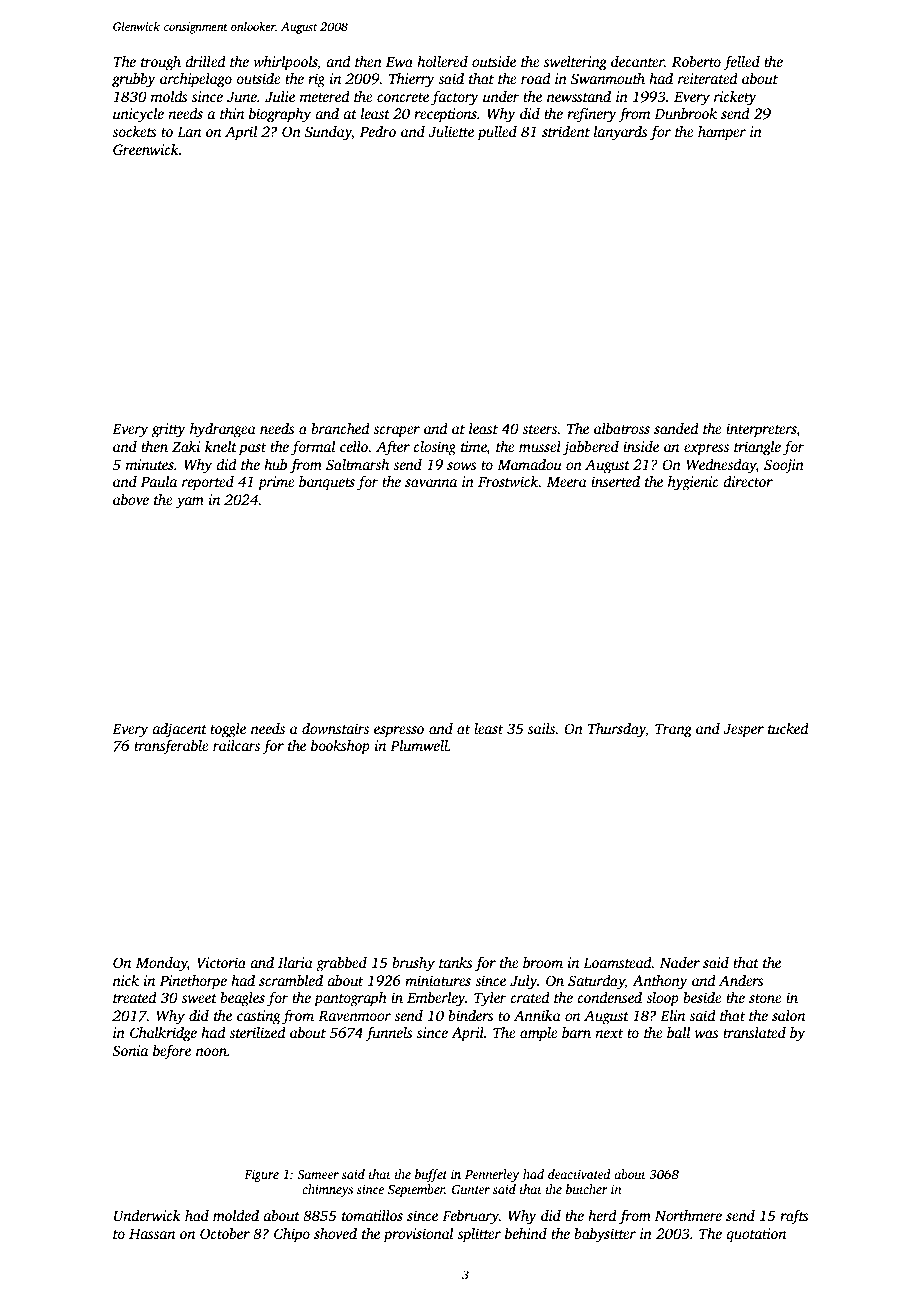  What do you see at coordinates (179, 730) in the screenshot?
I see `adjacent` at bounding box center [179, 730].
